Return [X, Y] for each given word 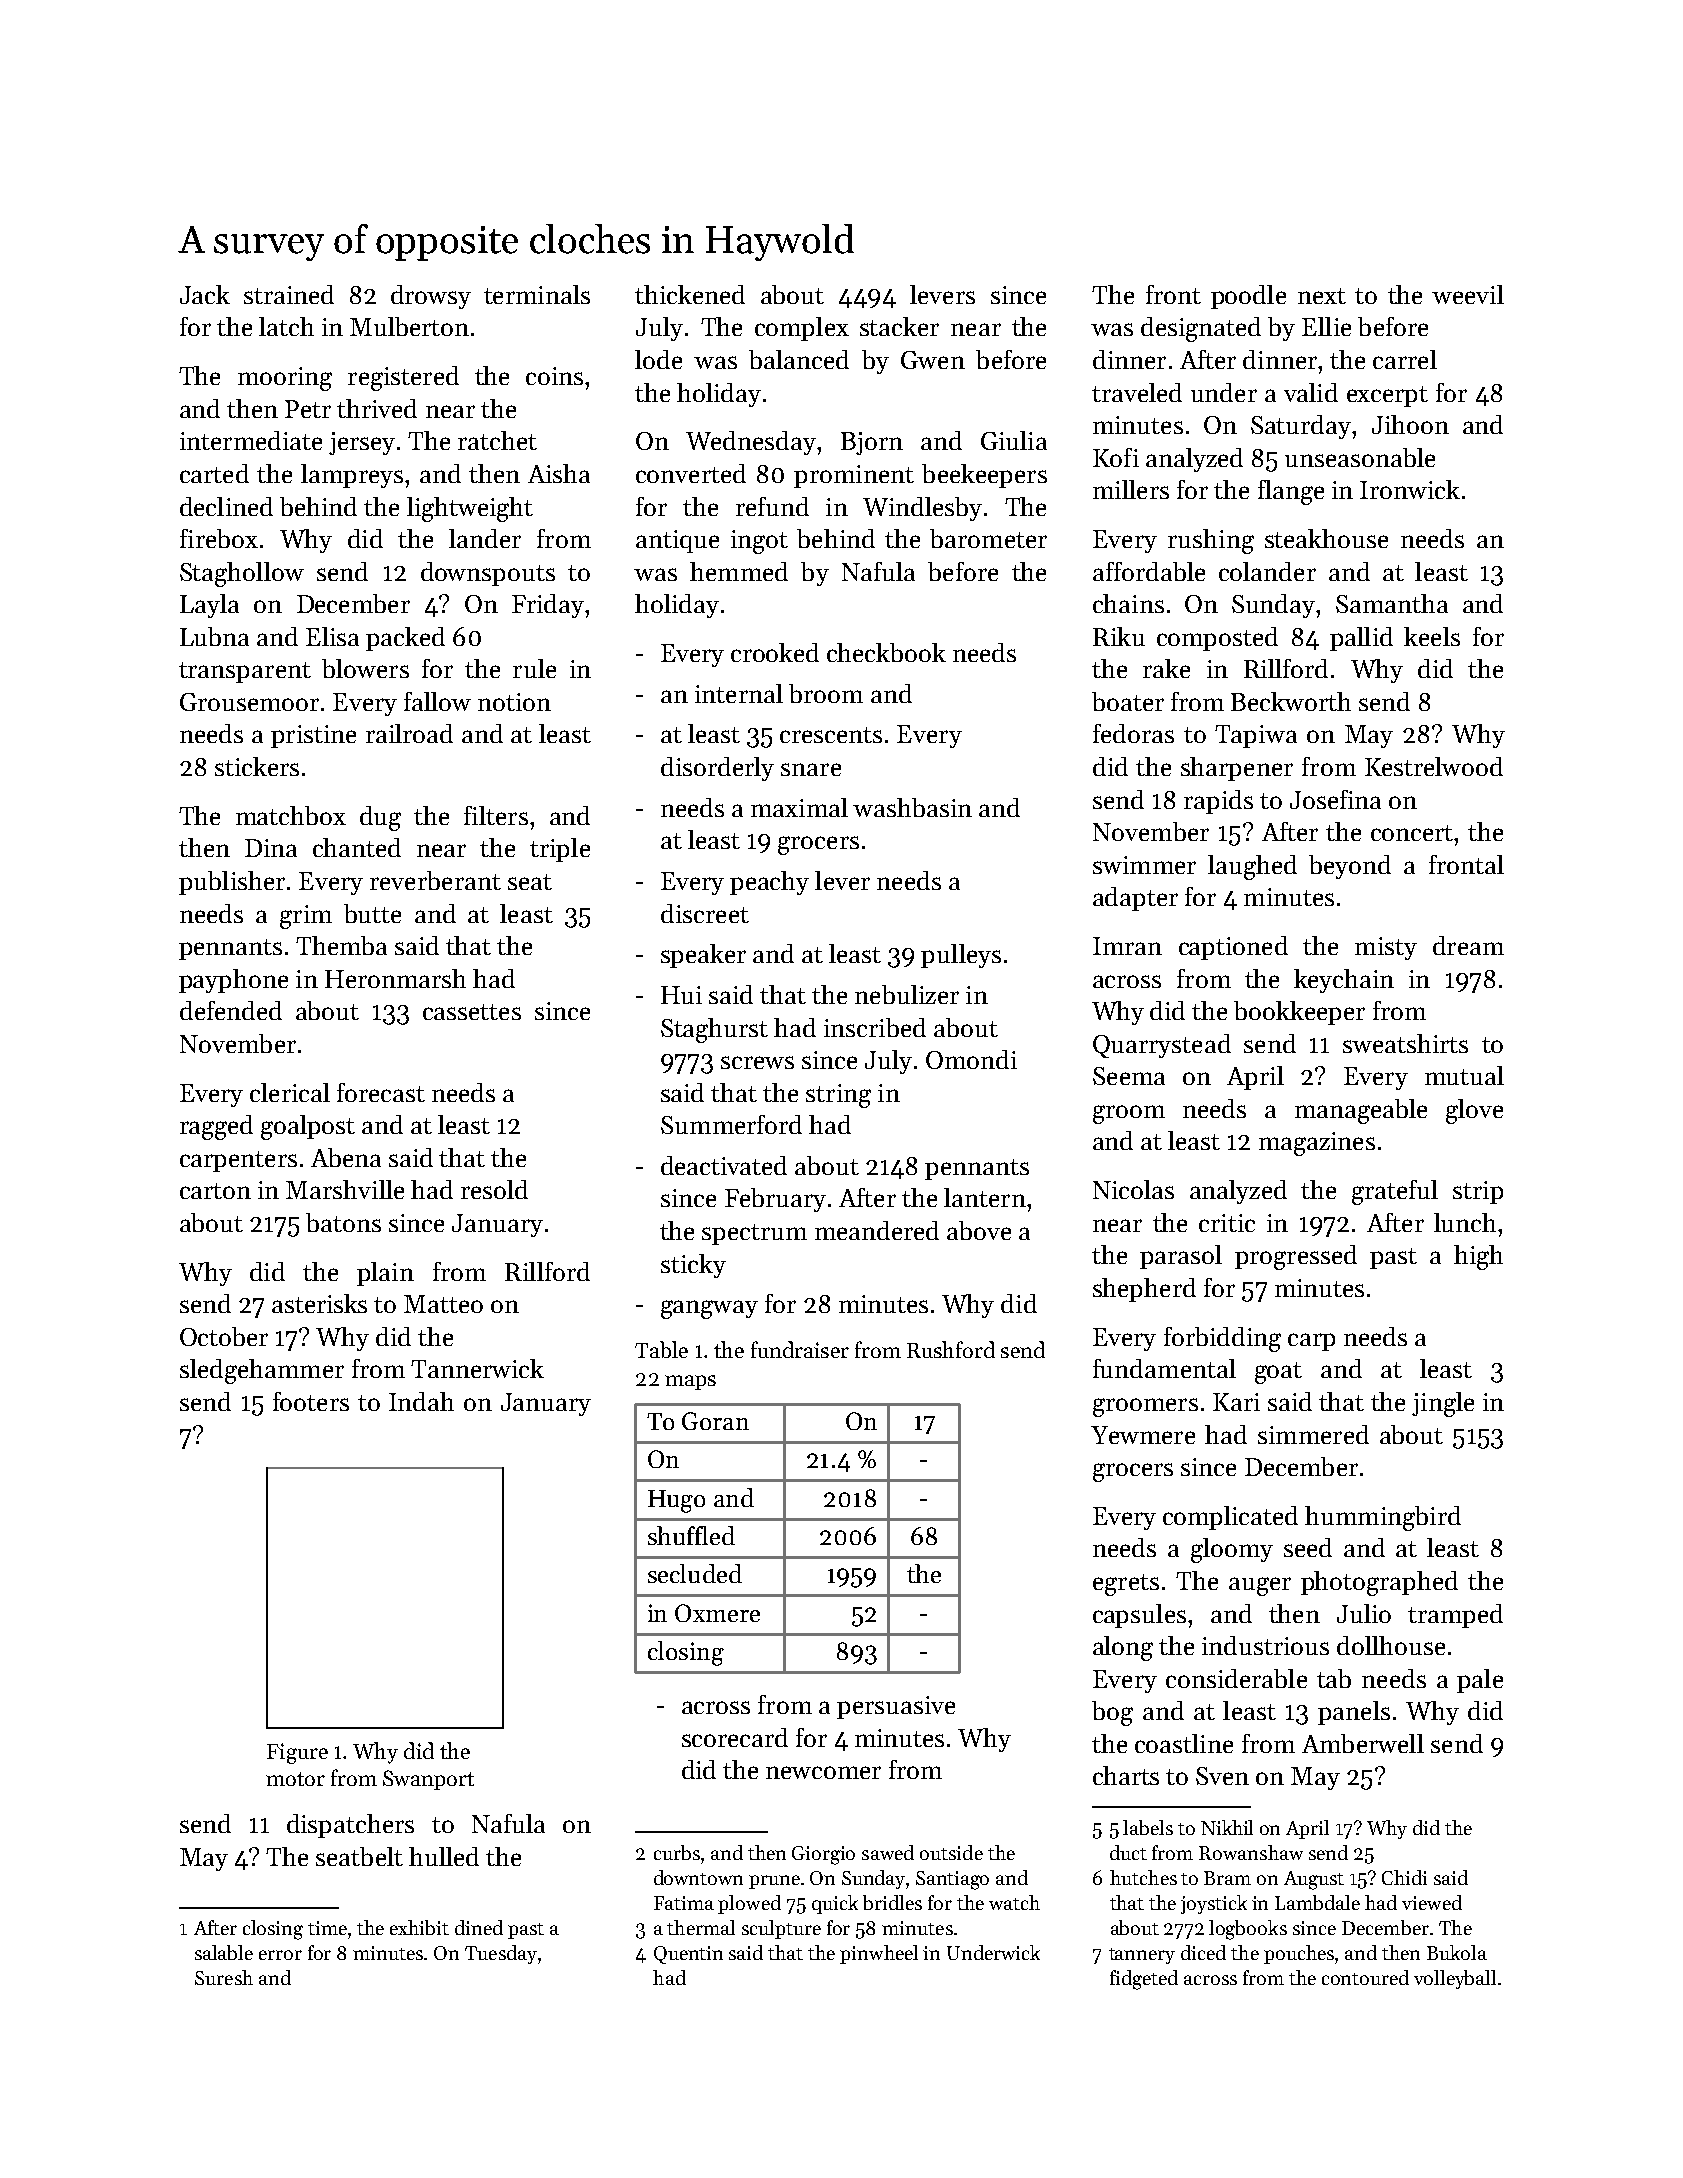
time [327, 1928]
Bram [1227, 1878]
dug [380, 818]
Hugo [676, 1501]
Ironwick [1410, 489]
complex [802, 329]
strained [289, 294]
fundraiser [800, 1349]
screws [757, 1062]
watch [1014, 1902]
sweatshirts [1405, 1043]
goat [1278, 1373]
